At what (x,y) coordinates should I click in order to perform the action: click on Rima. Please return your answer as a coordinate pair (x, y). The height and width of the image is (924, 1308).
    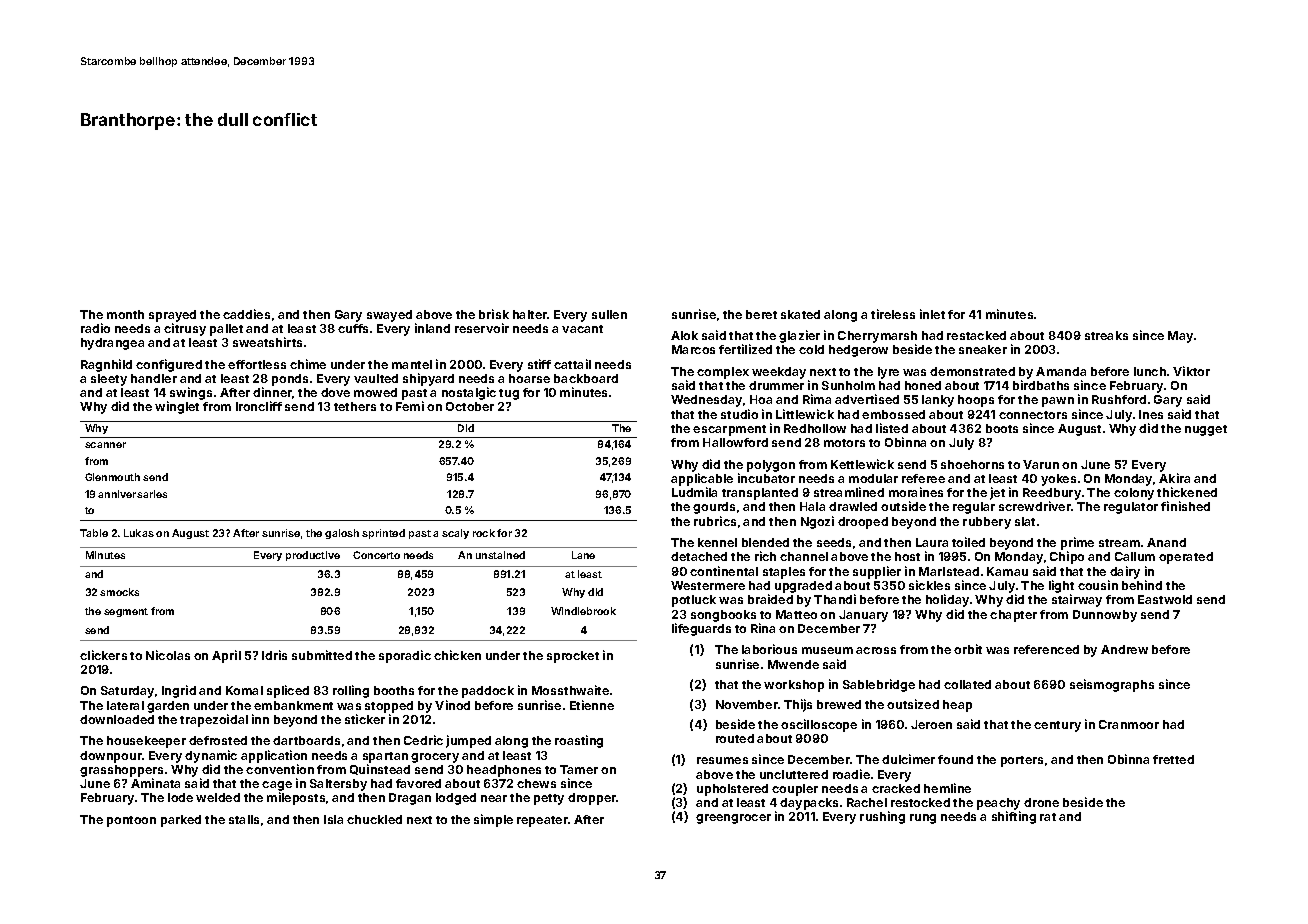
    Looking at the image, I should click on (817, 399).
